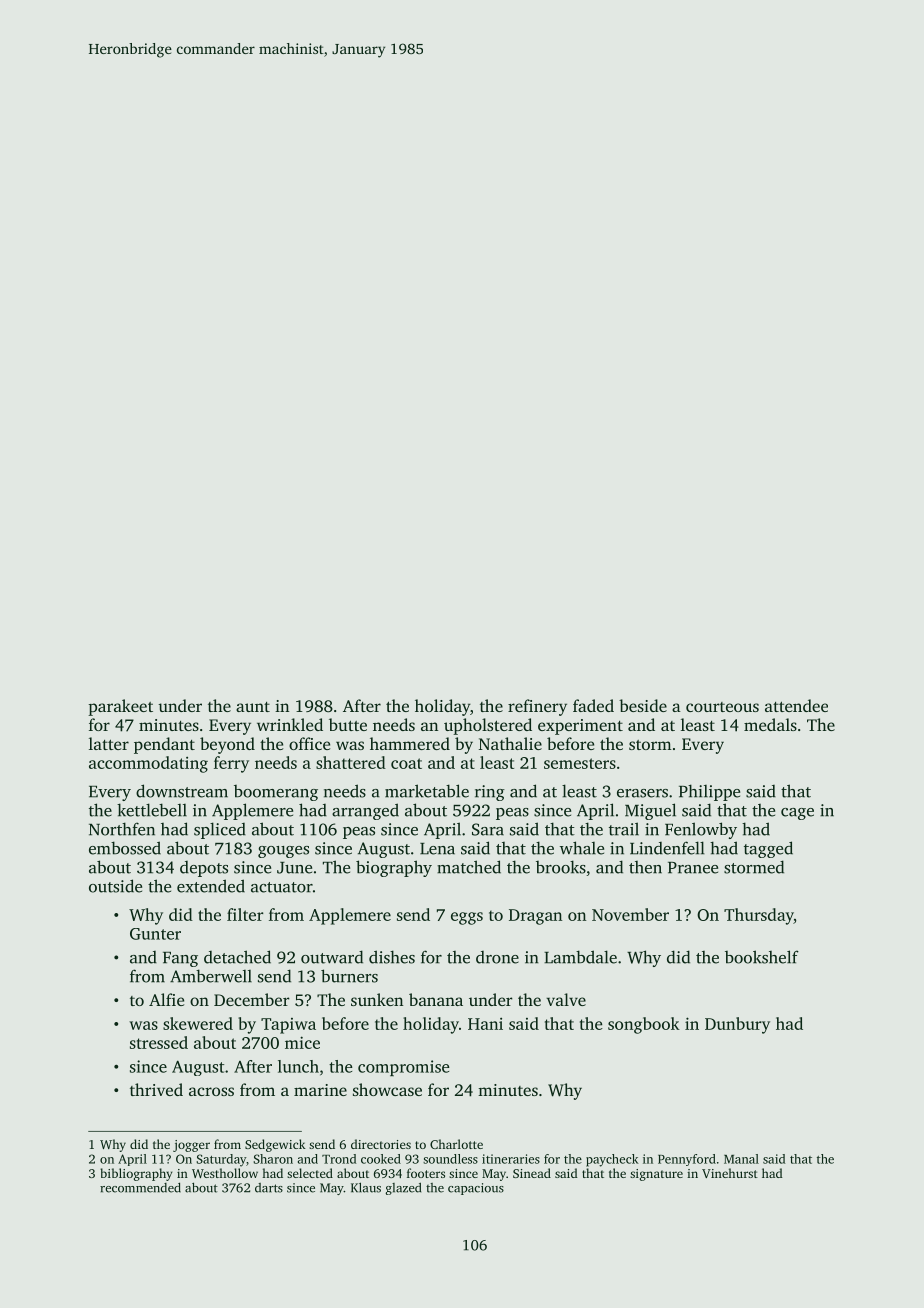 The width and height of the screenshot is (924, 1308). What do you see at coordinates (159, 1042) in the screenshot?
I see `stressed` at bounding box center [159, 1042].
